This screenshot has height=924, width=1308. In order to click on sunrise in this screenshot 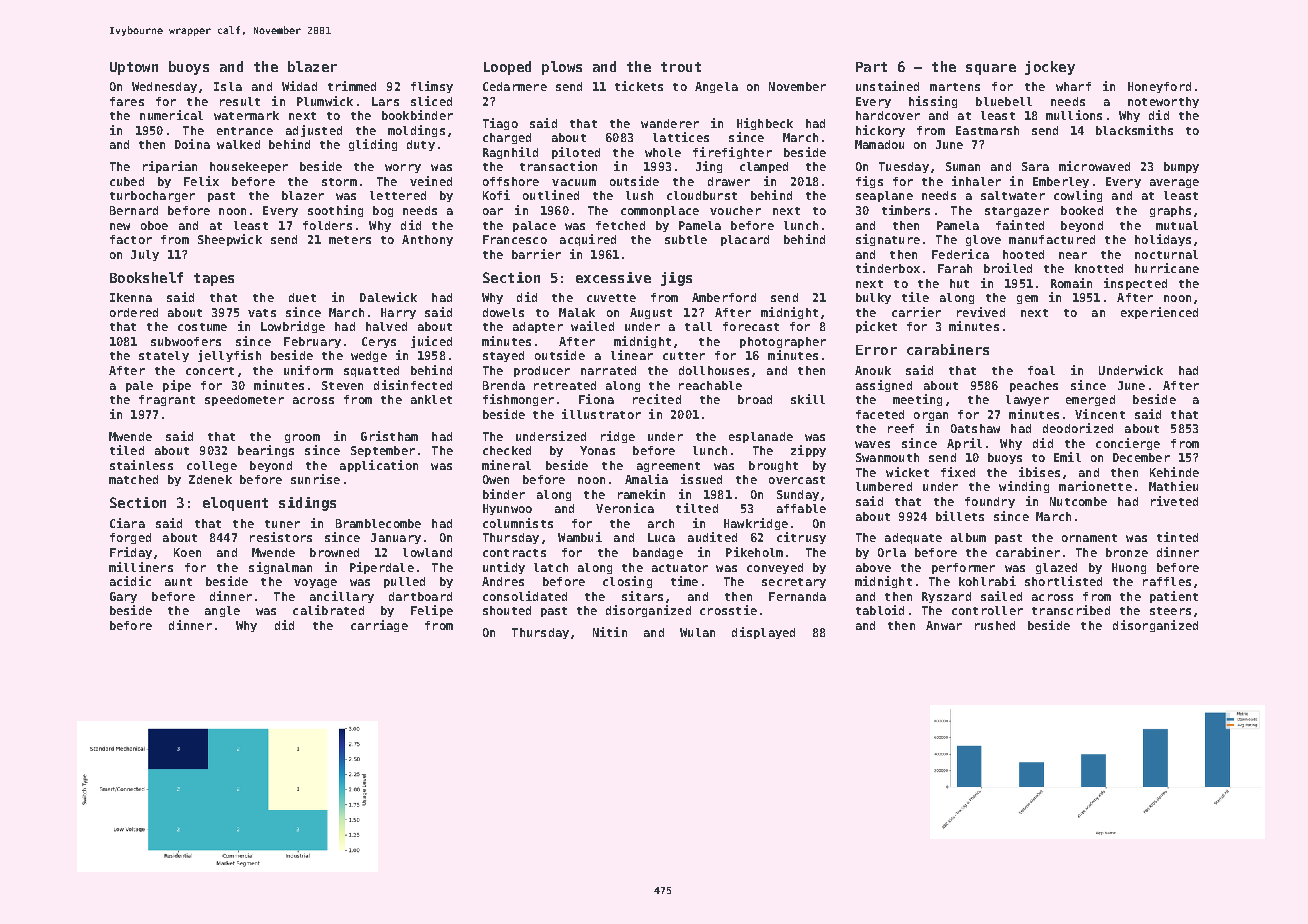, I will do `click(315, 479)`.
